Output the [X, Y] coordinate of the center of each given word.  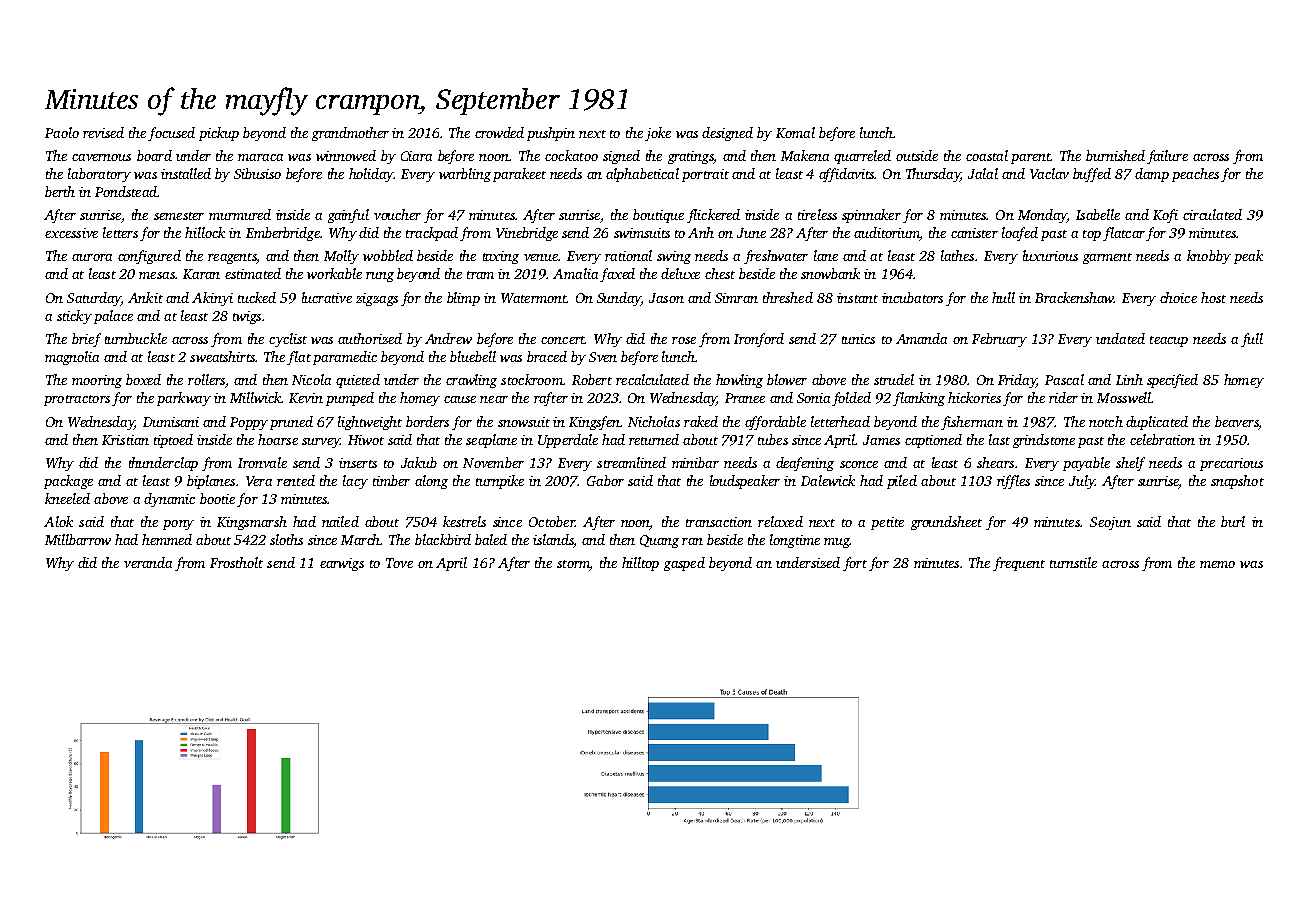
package [68, 482]
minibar [695, 462]
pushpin [551, 134]
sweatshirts [222, 356]
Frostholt [236, 562]
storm [573, 565]
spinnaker [871, 216]
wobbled [388, 255]
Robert [592, 379]
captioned [933, 441]
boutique [658, 216]
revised [103, 132]
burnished [1115, 155]
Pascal [1064, 379]
